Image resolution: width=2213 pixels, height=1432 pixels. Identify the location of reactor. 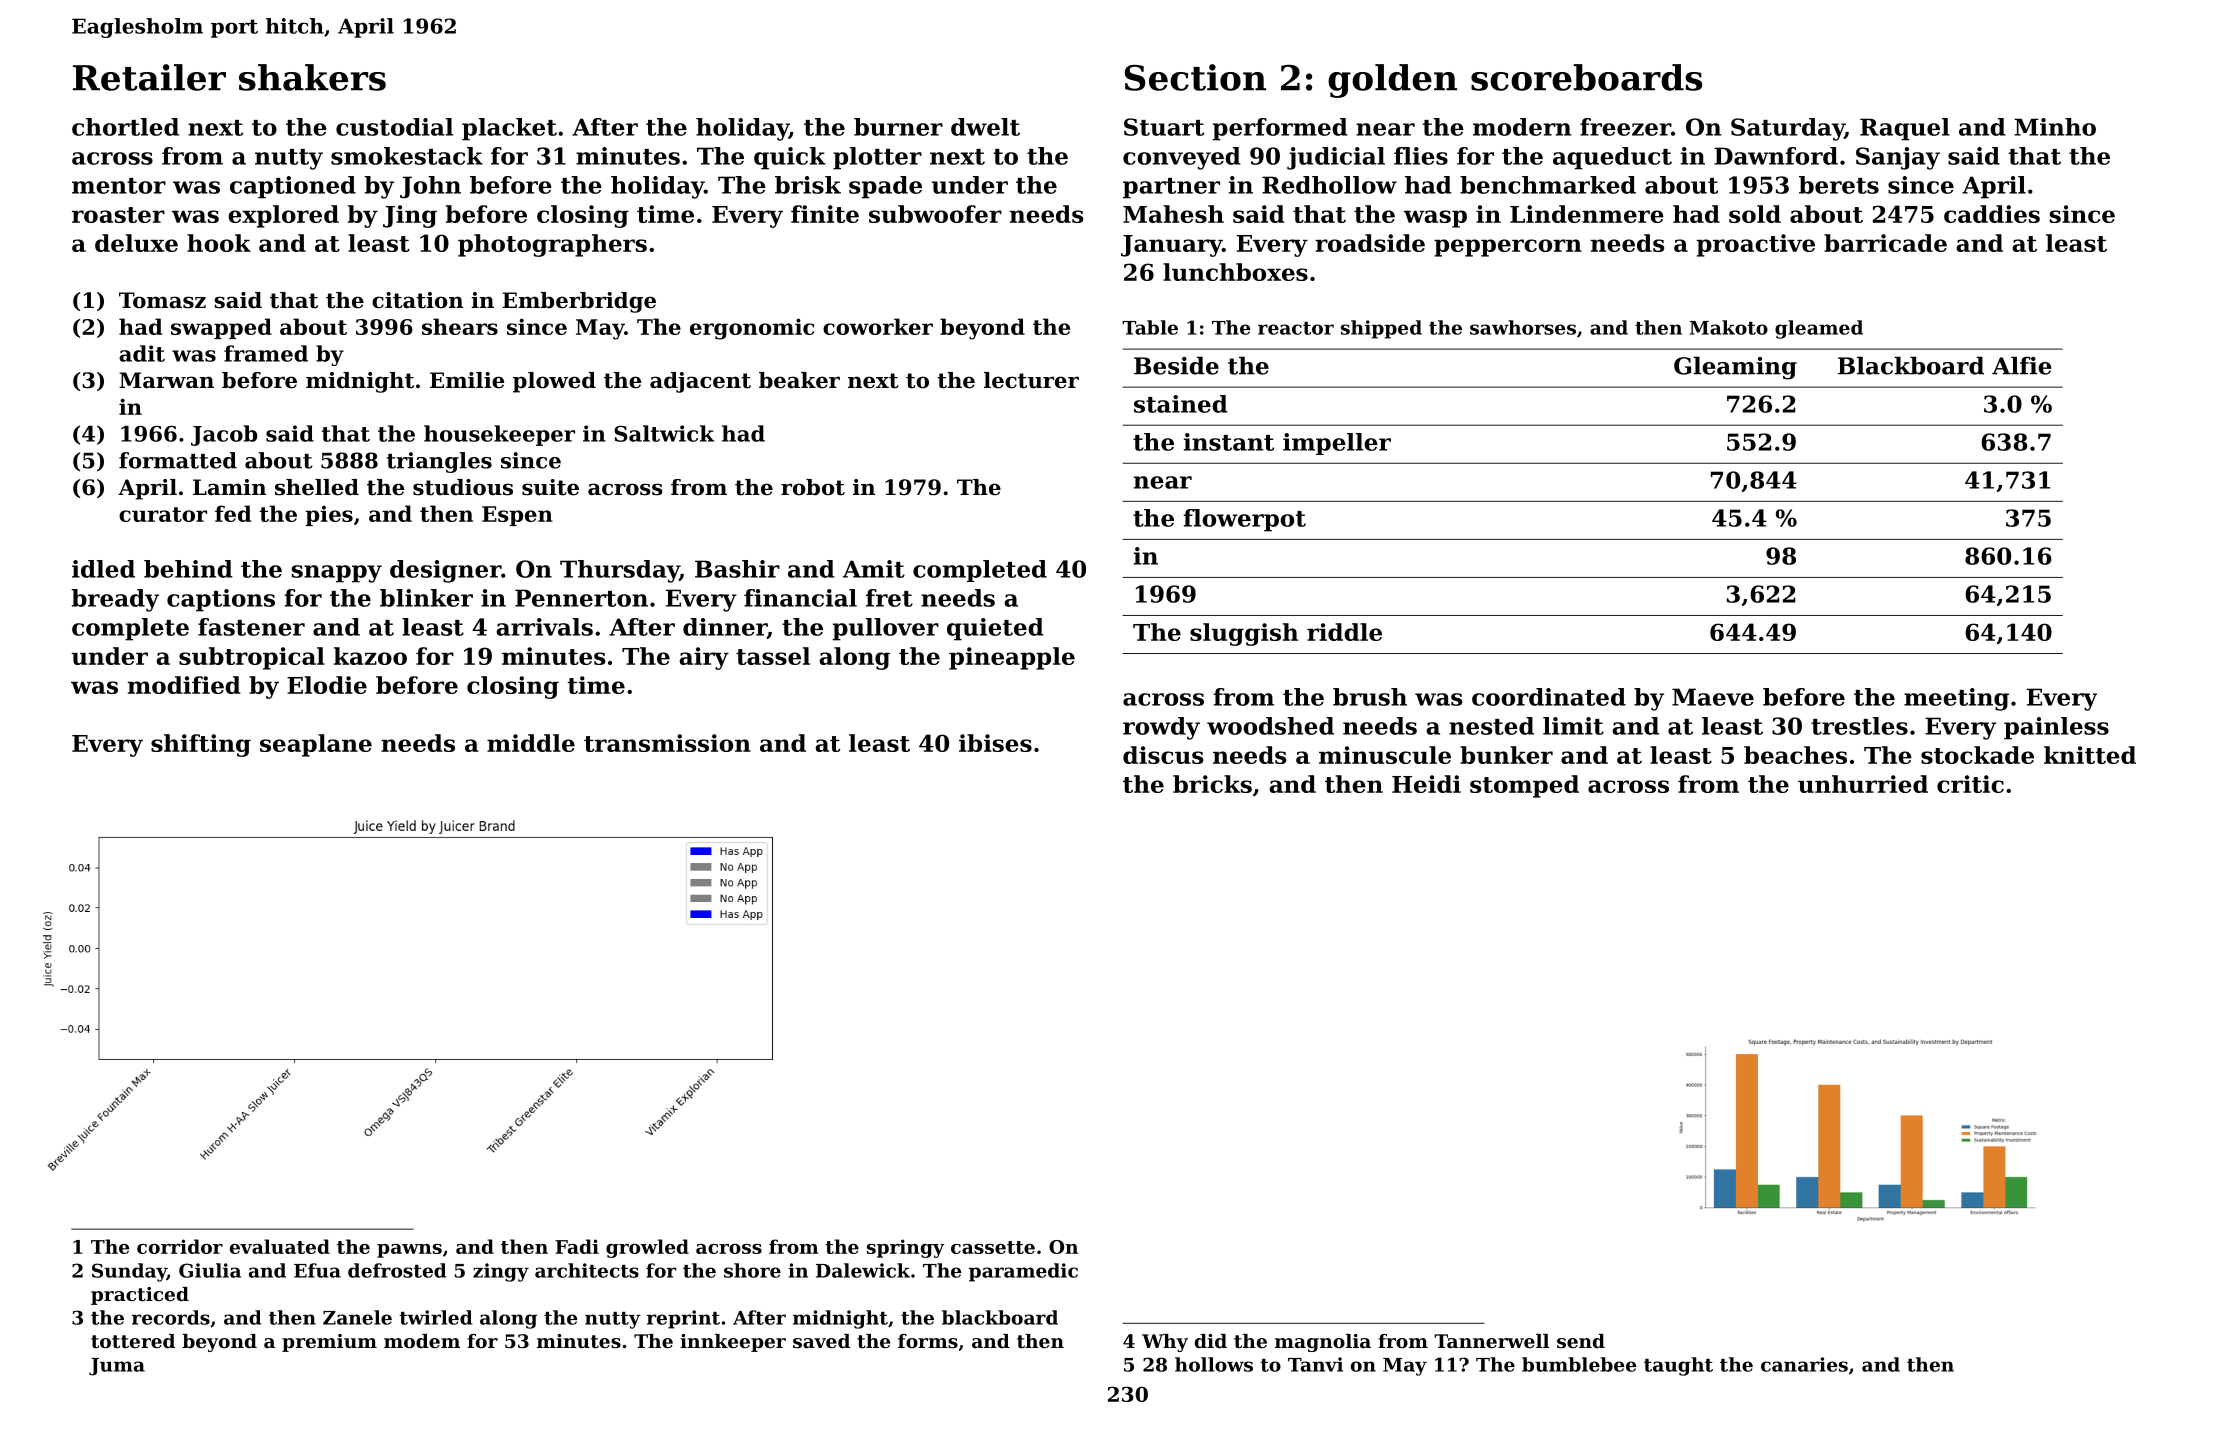
(1296, 328).
